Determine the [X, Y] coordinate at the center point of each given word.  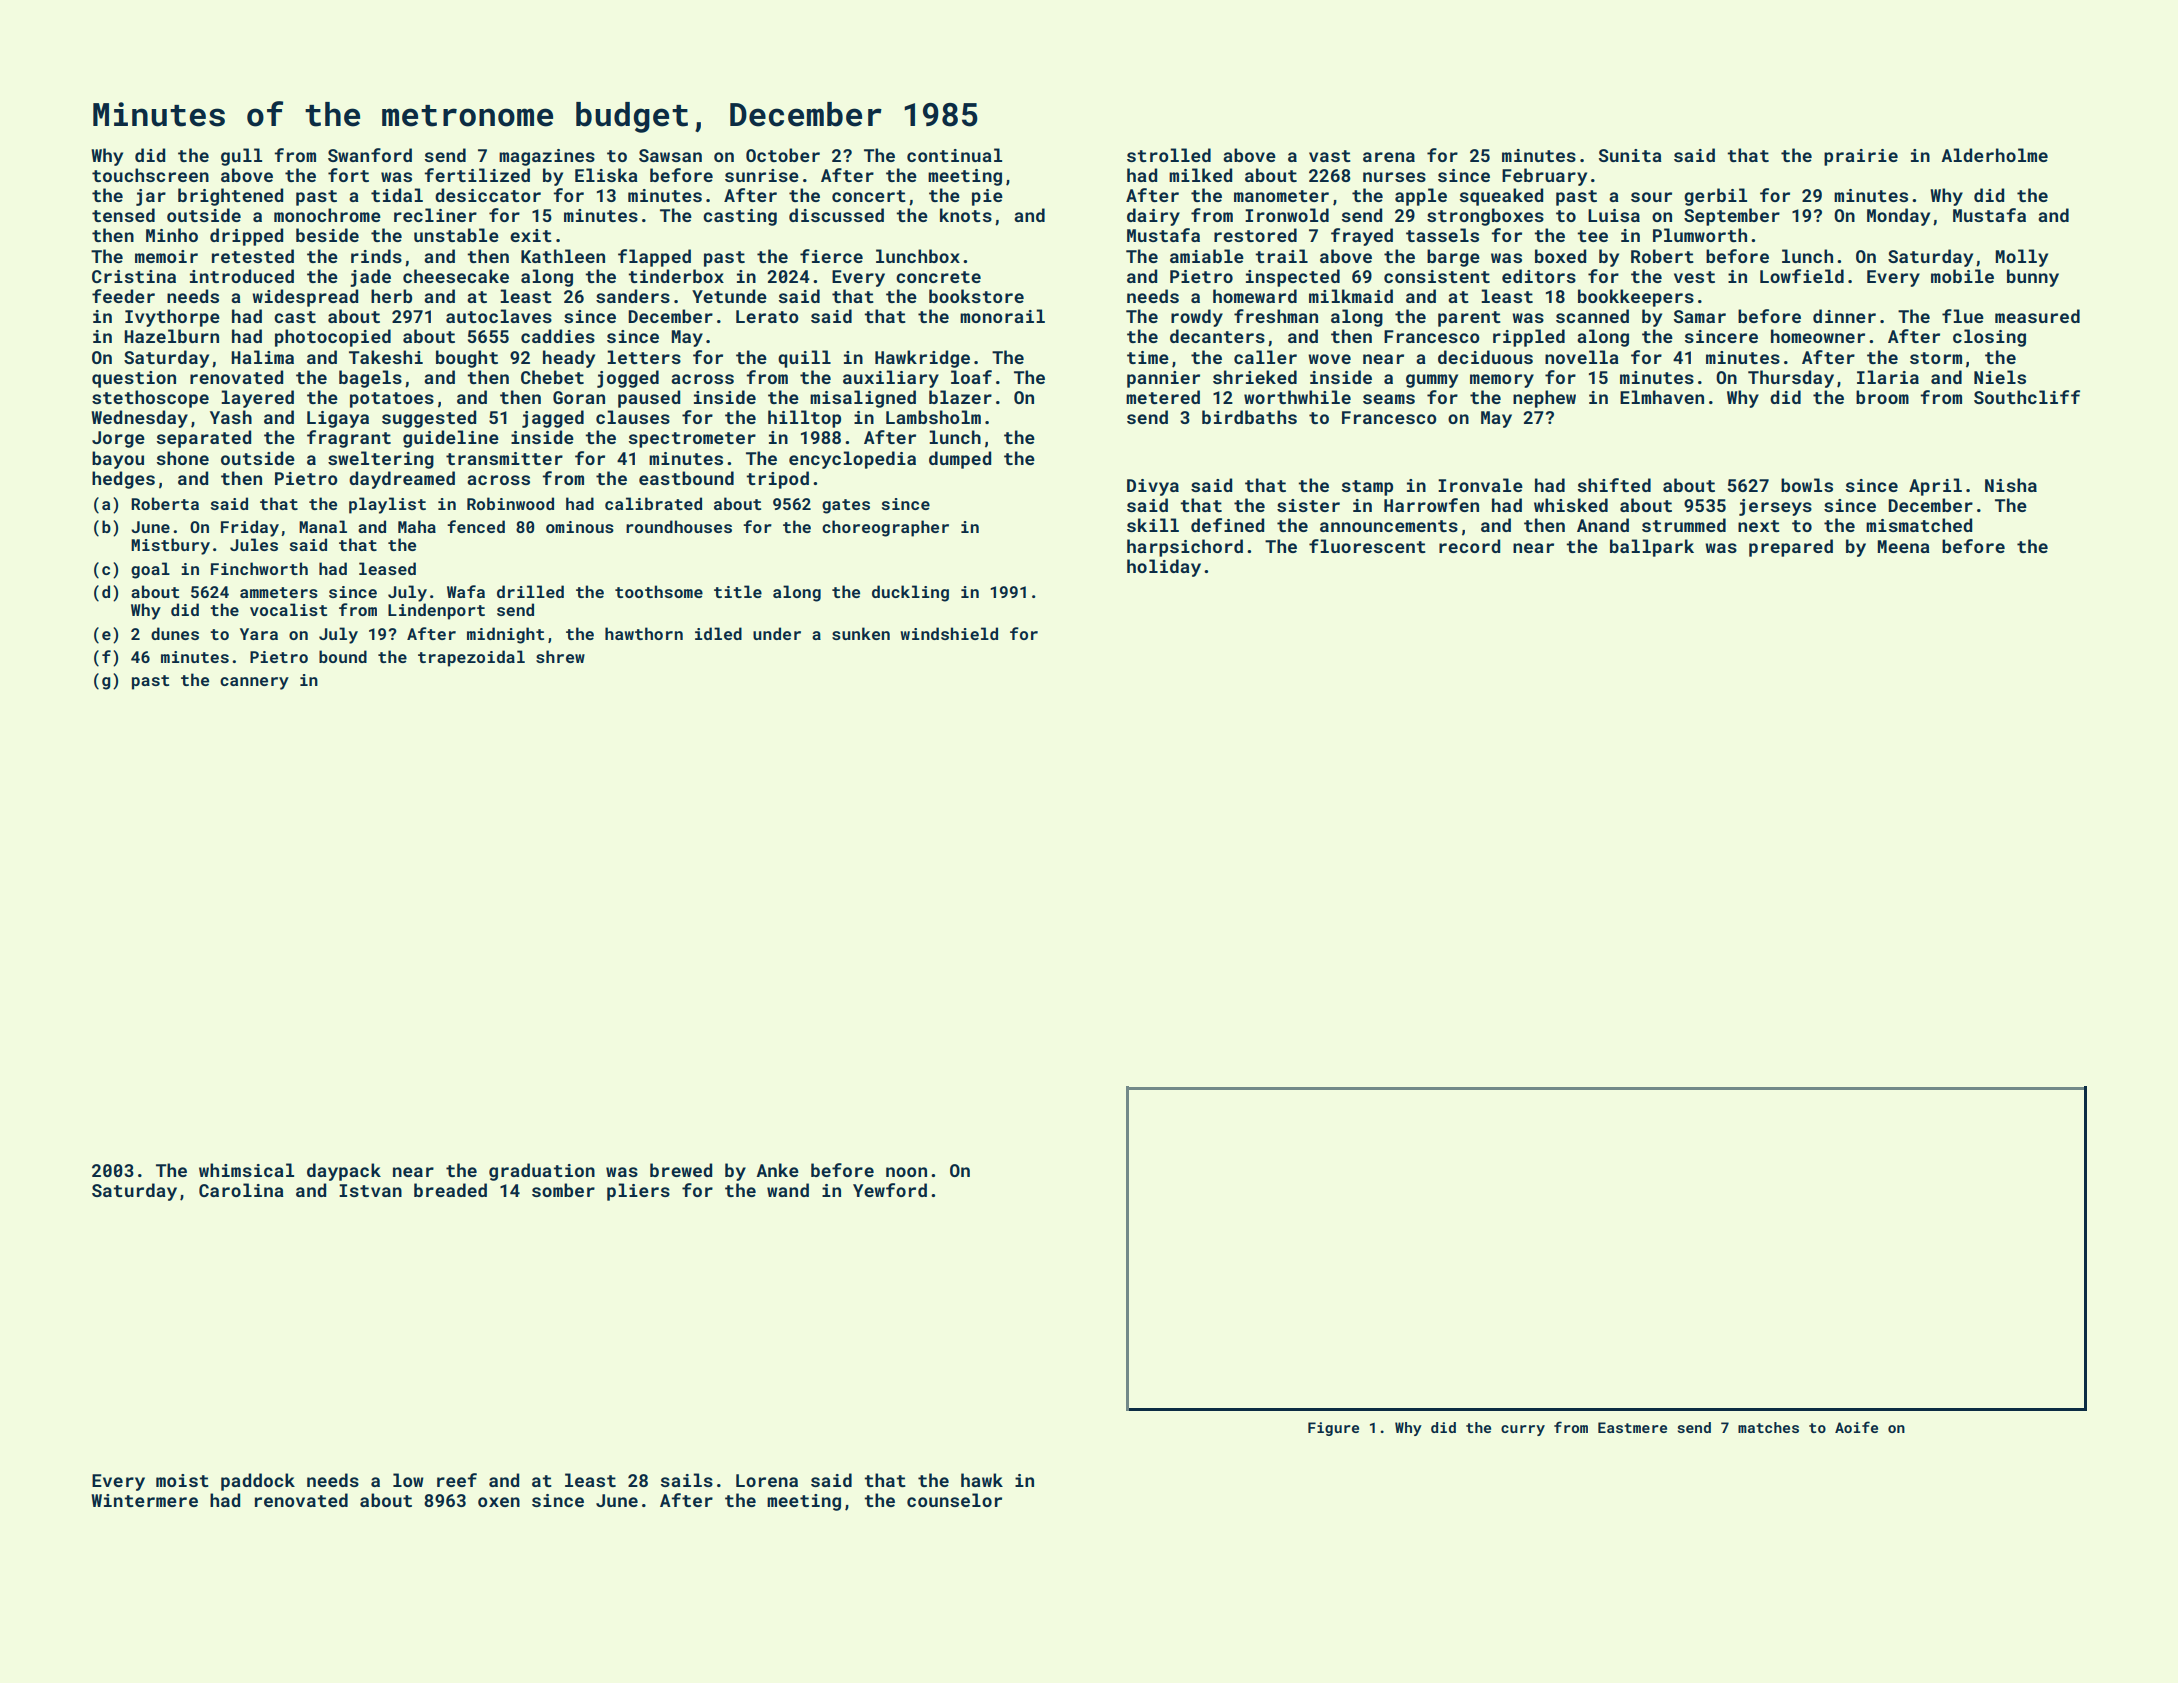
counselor [954, 1500]
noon [906, 1172]
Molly [2022, 258]
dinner [1844, 316]
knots [966, 215]
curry [1523, 1430]
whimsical [246, 1170]
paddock [258, 1482]
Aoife [1856, 1427]
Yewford [890, 1190]
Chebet [552, 377]
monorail [1002, 316]
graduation [542, 1172]
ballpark [1652, 548]
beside [327, 235]
